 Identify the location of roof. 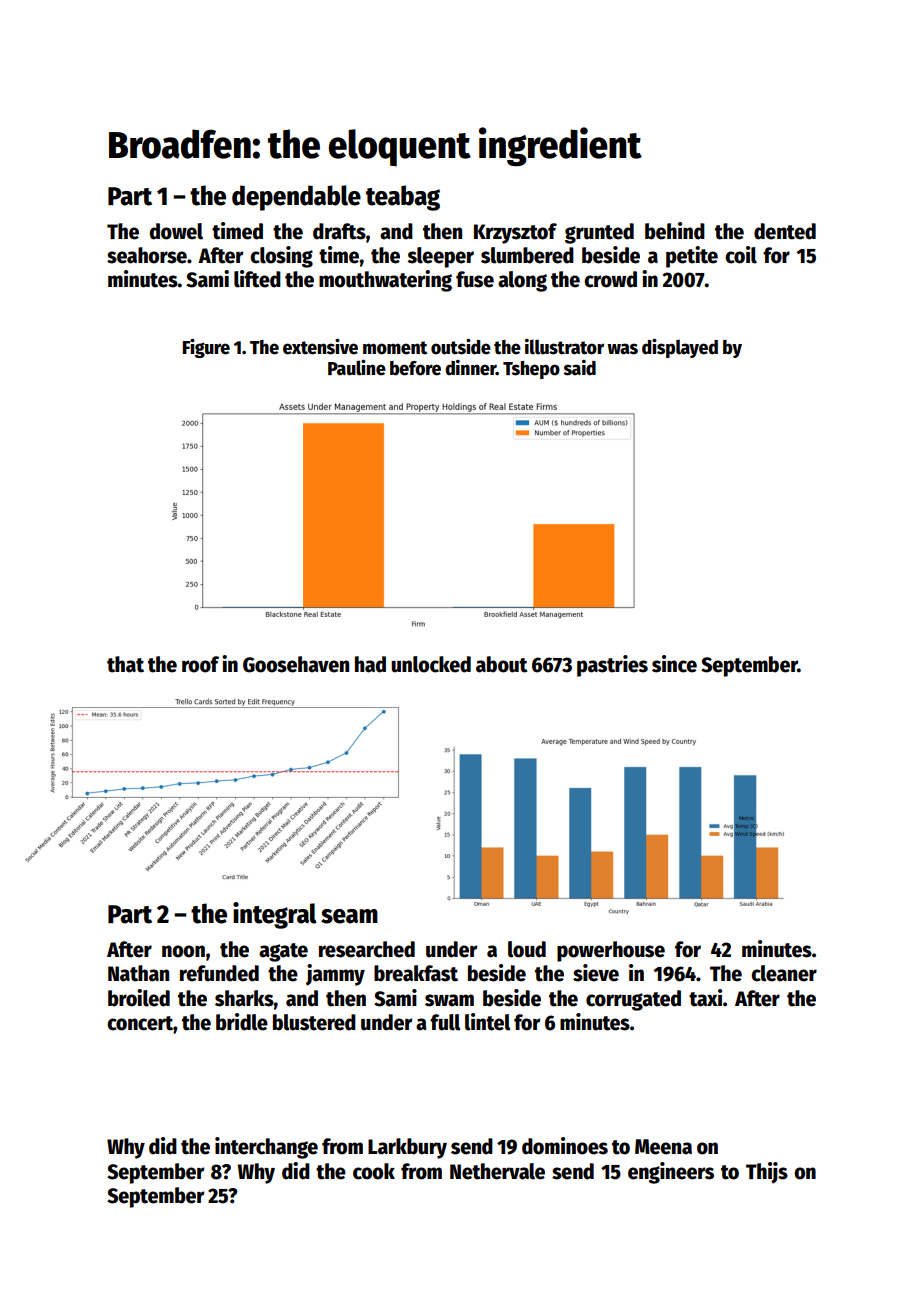
(200, 664).
